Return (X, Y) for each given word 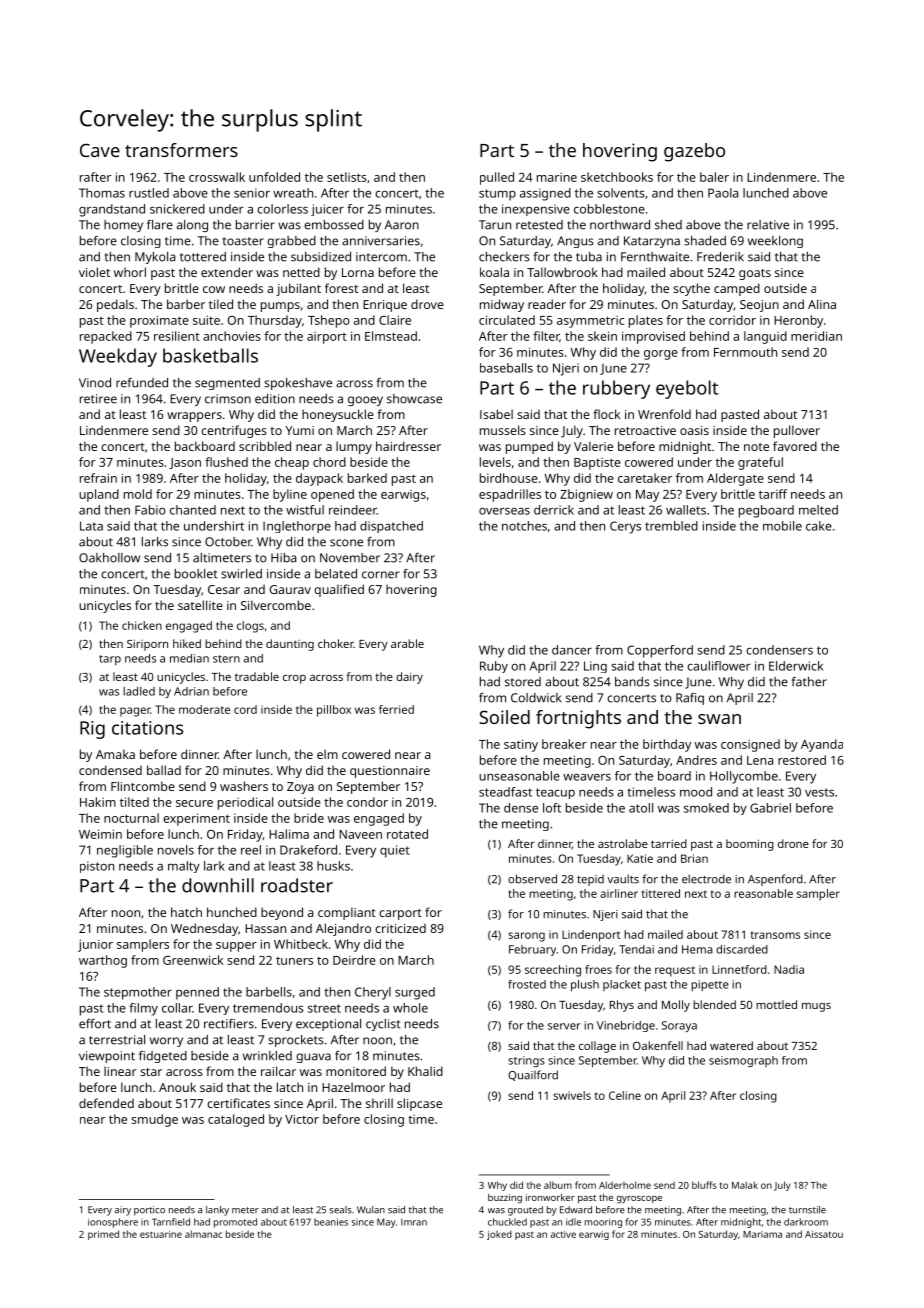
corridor (732, 320)
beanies (331, 1222)
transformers (181, 150)
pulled (497, 178)
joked (499, 1235)
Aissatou (824, 1234)
